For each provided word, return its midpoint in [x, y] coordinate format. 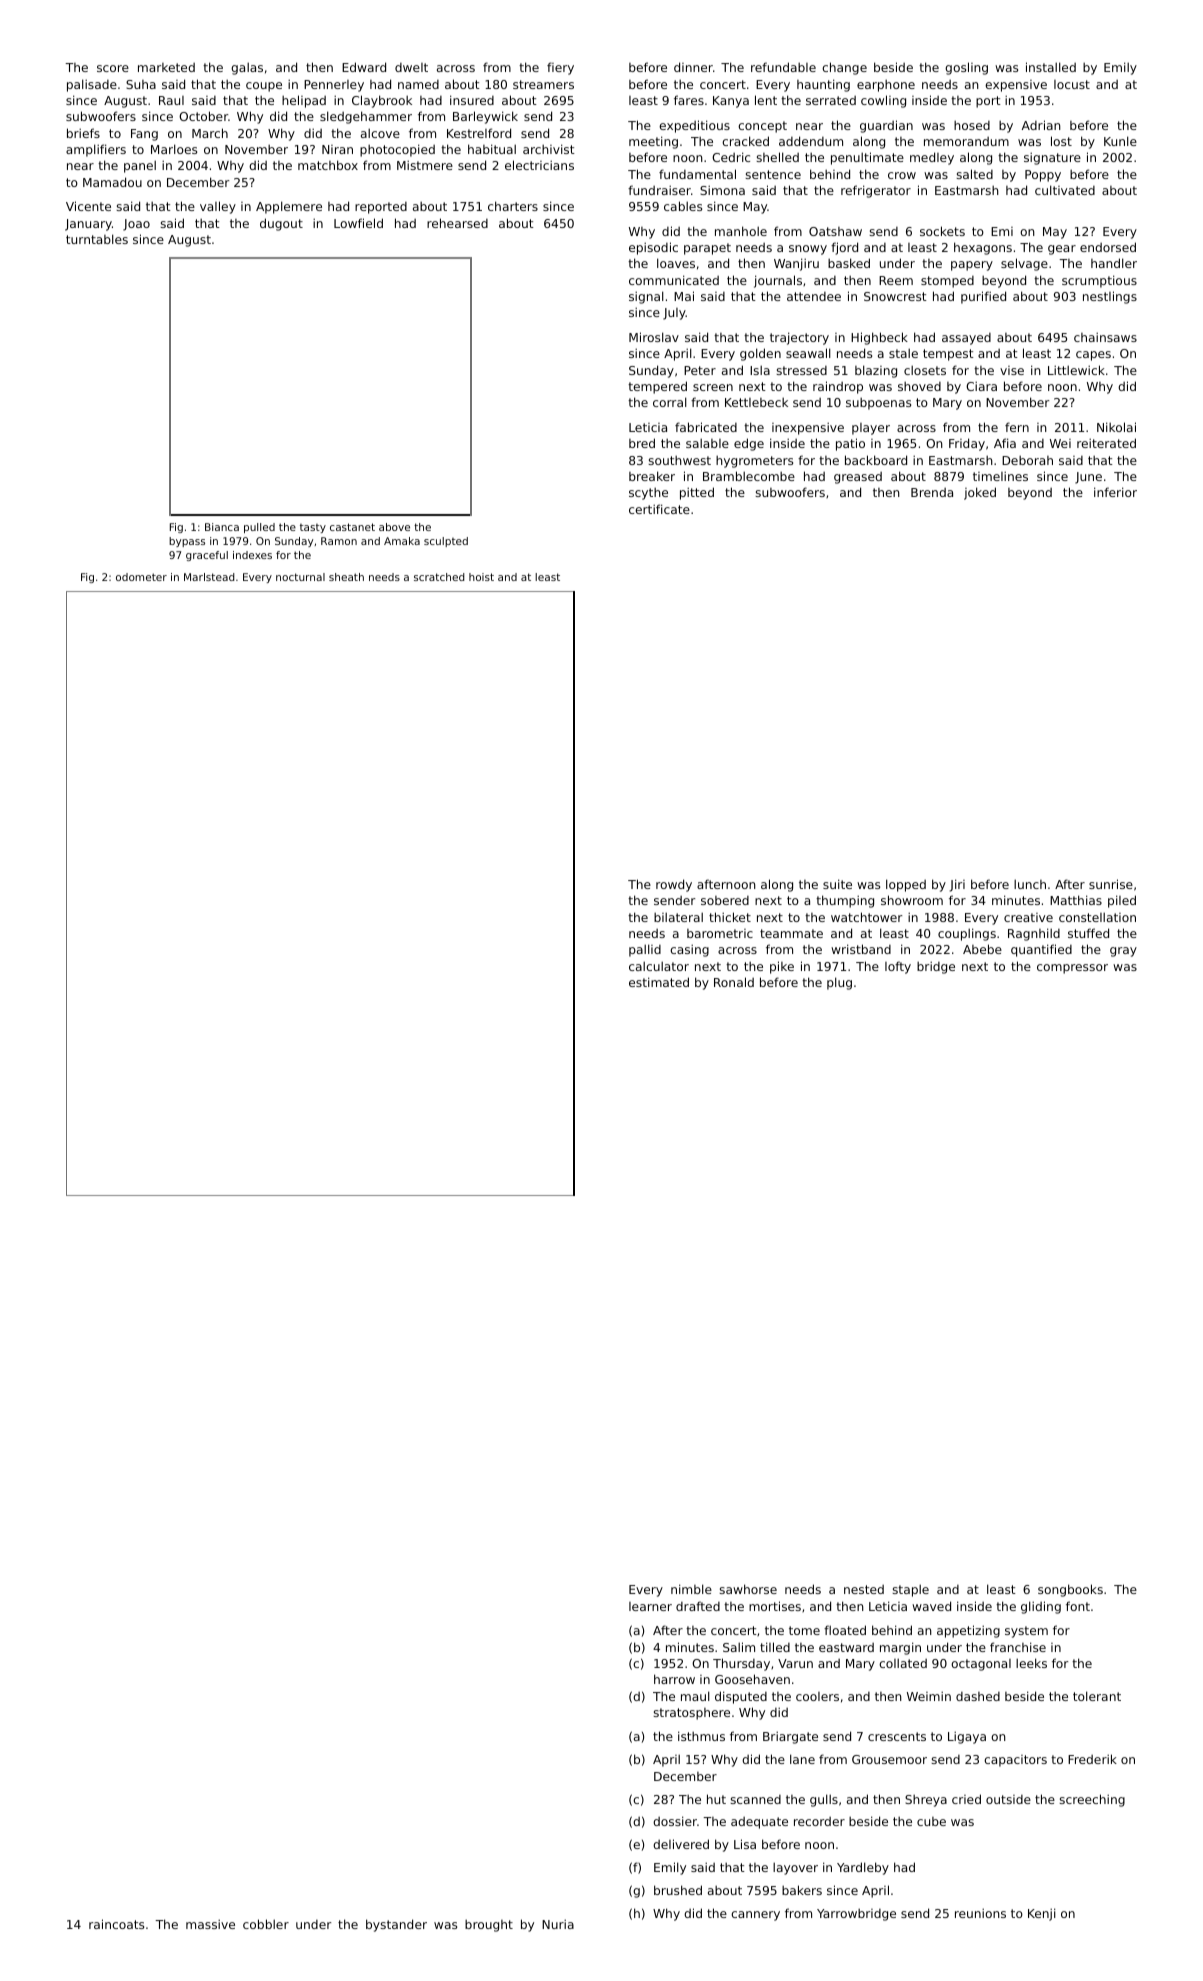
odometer [141, 577]
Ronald [734, 982]
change [844, 68]
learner [650, 1606]
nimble [691, 1589]
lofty [898, 967]
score [113, 68]
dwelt [411, 67]
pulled [259, 528]
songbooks [1070, 1590]
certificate [659, 509]
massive [210, 1924]
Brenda [932, 492]
